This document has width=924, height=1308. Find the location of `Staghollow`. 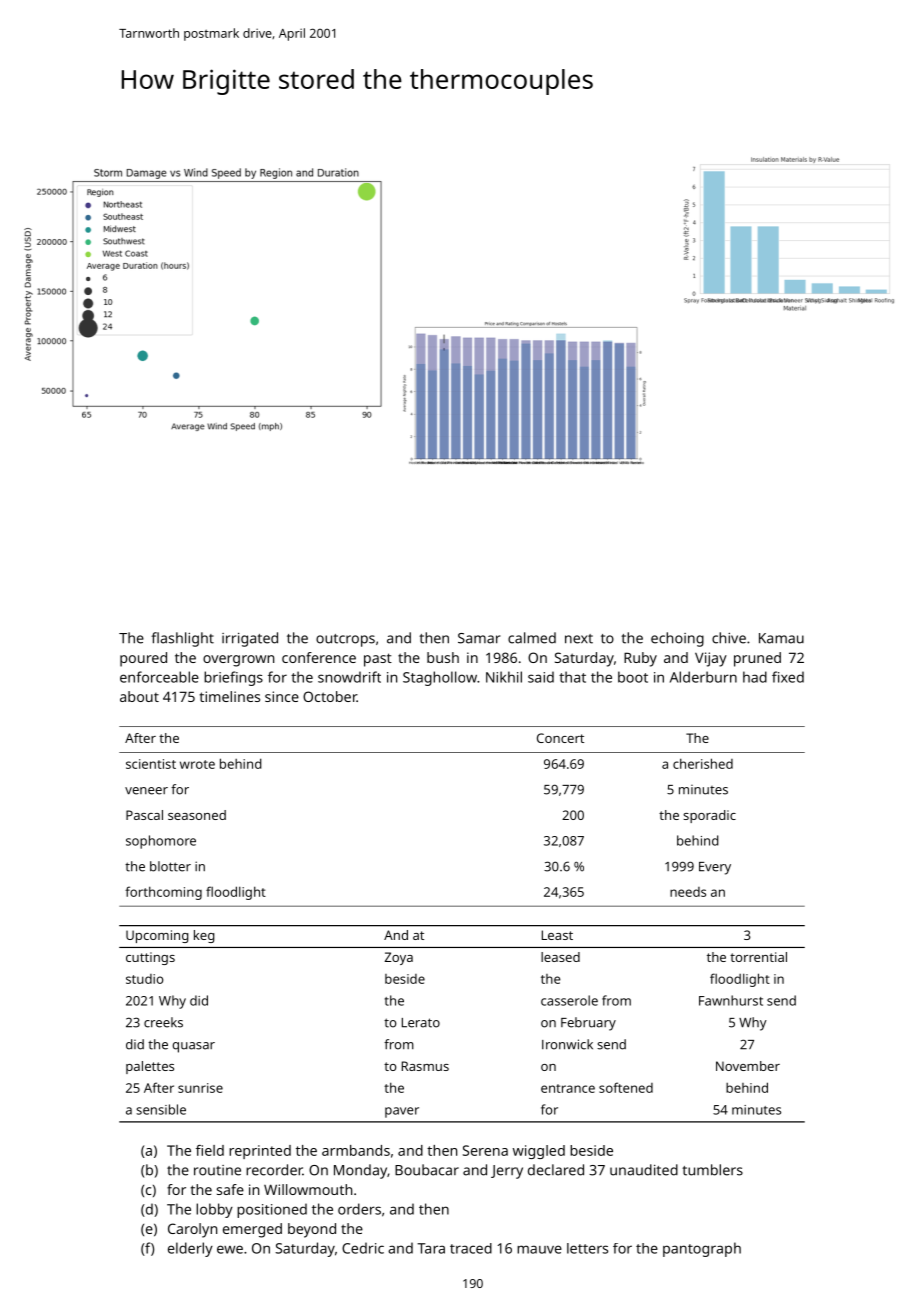

Staghollow is located at coordinates (440, 678).
